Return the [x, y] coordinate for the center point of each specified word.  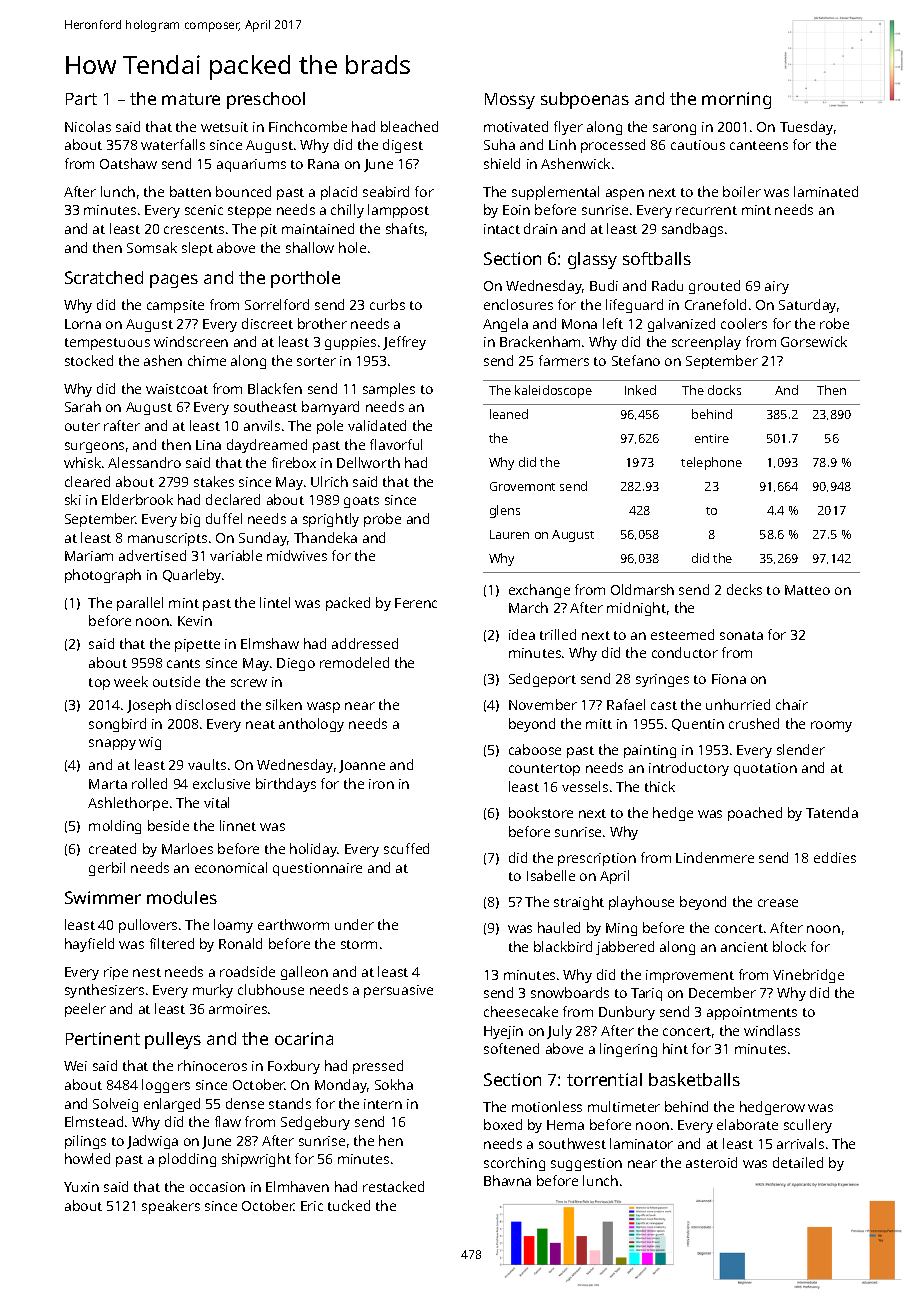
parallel [140, 604]
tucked [349, 1205]
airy [777, 287]
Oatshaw [128, 163]
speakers [171, 1207]
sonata [741, 635]
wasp [323, 707]
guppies [350, 343]
